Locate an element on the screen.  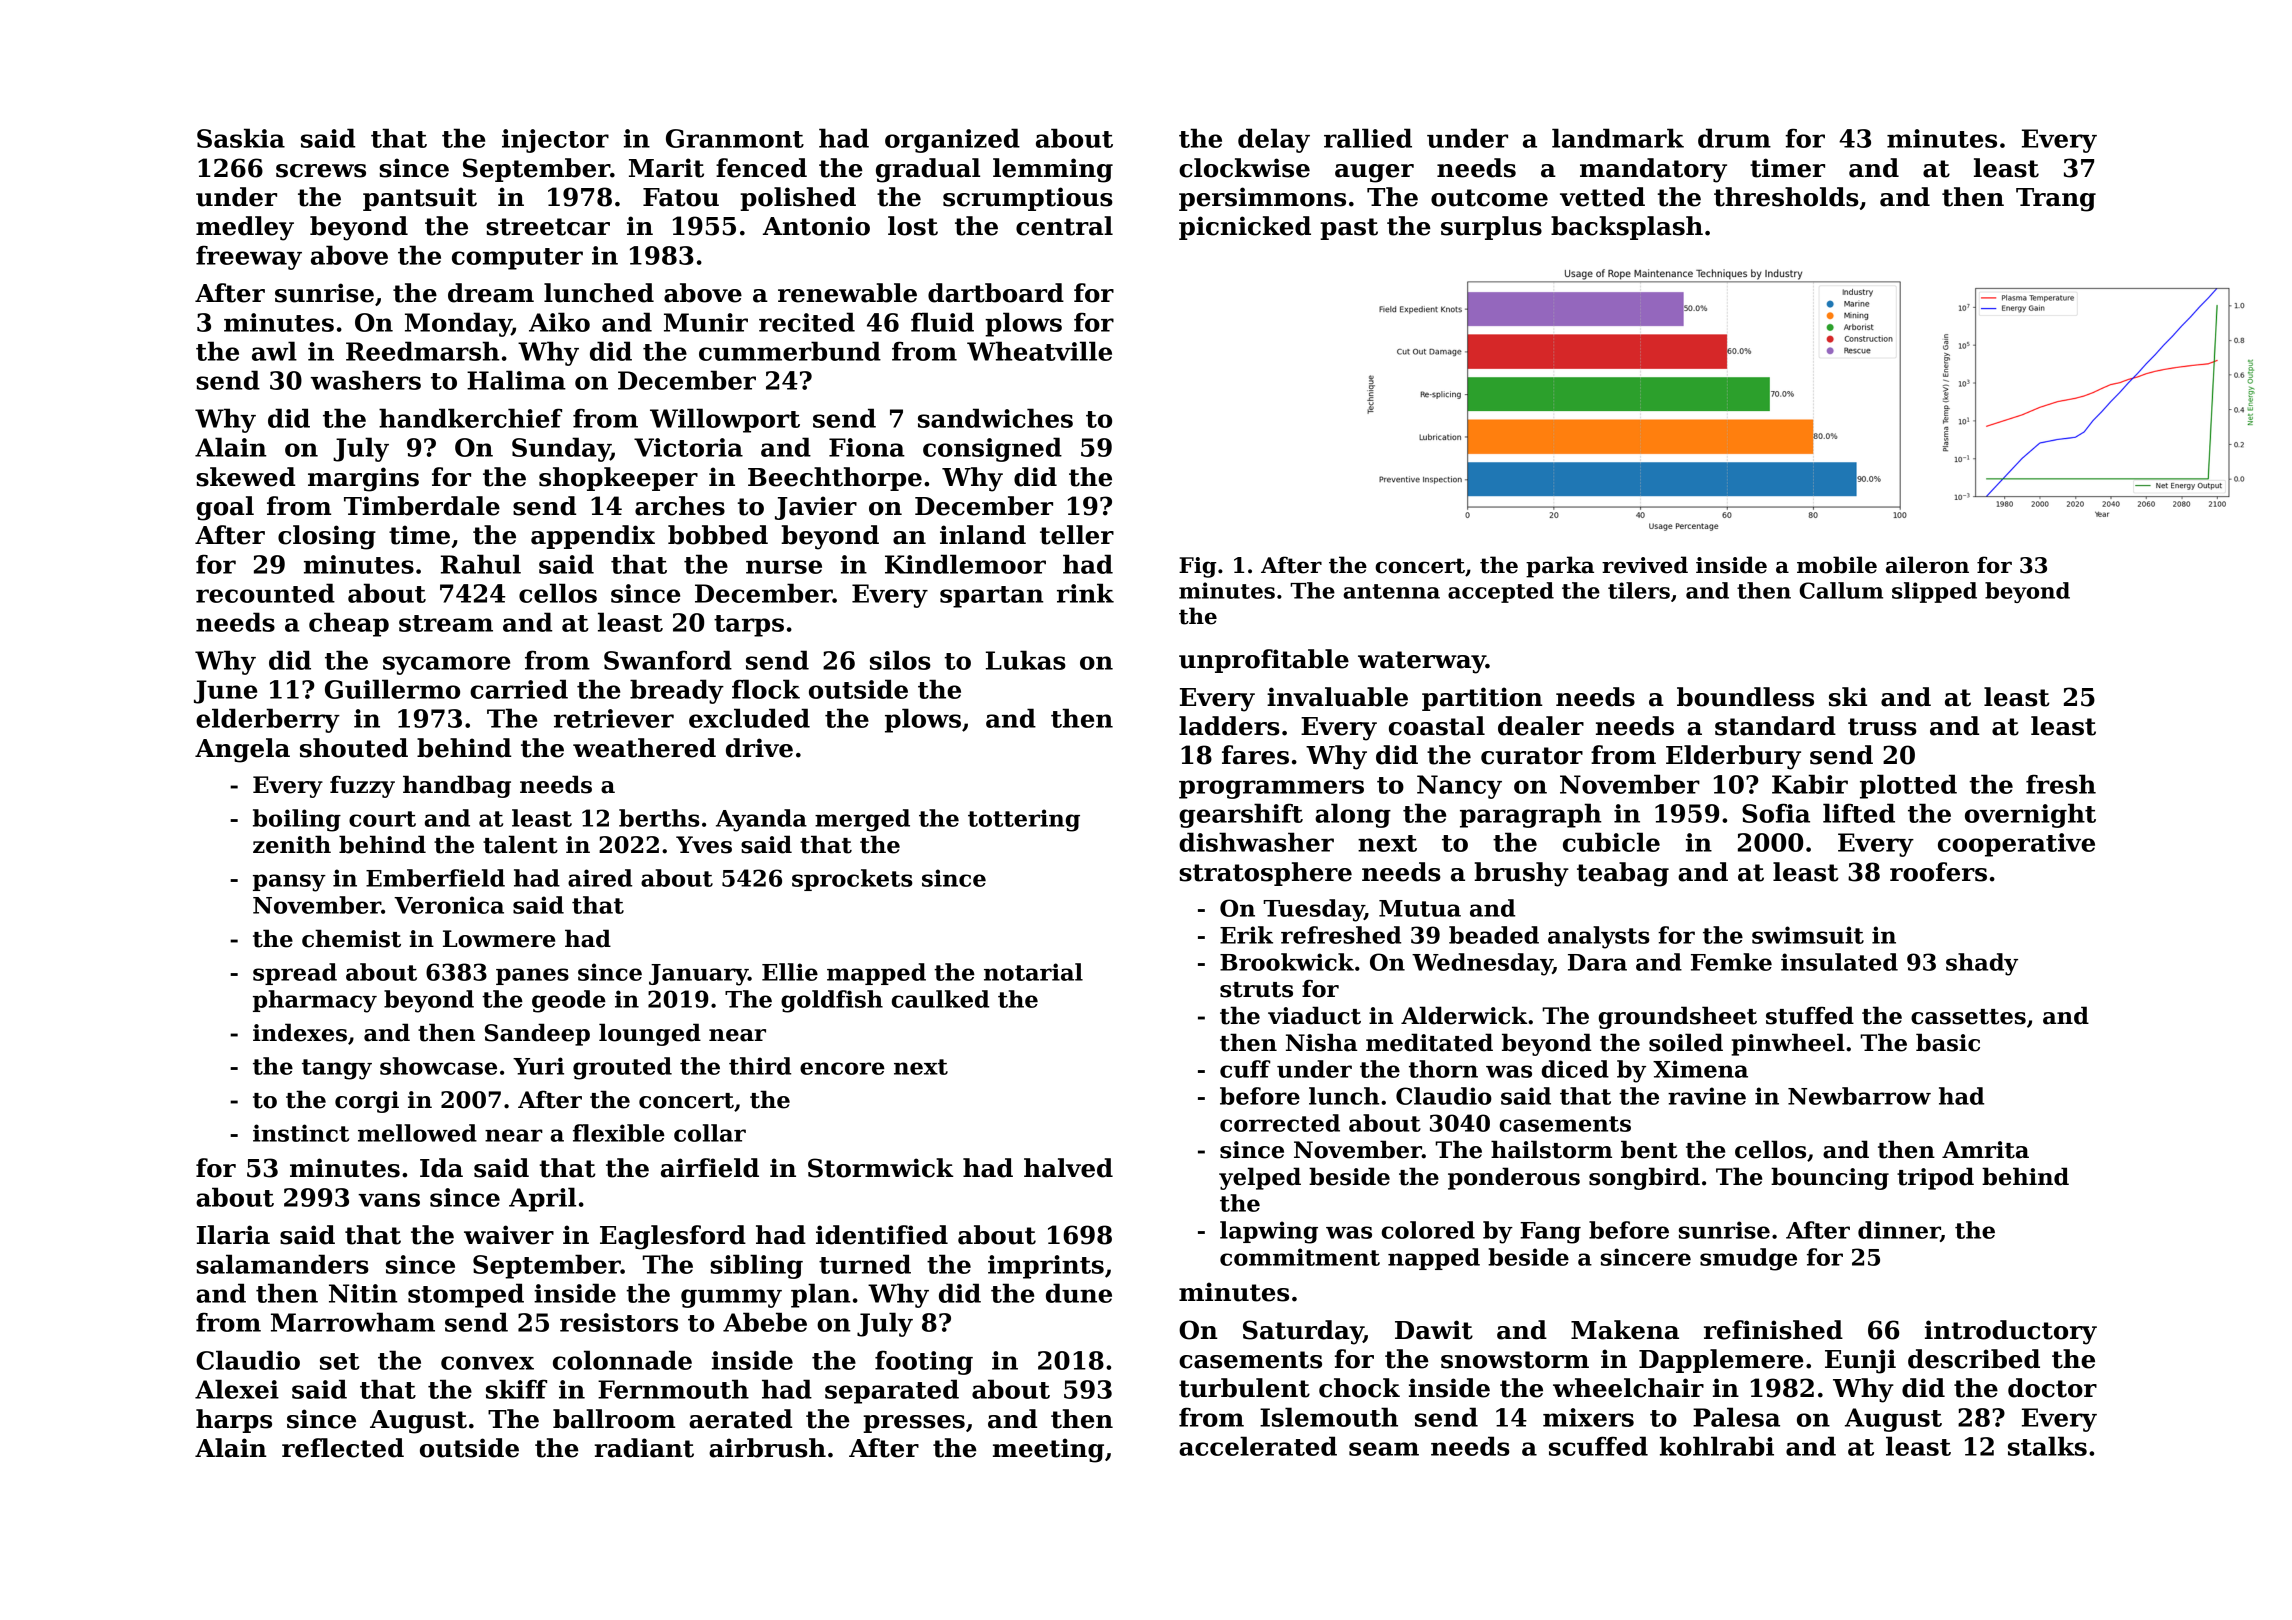
invaluable is located at coordinates (1337, 697).
